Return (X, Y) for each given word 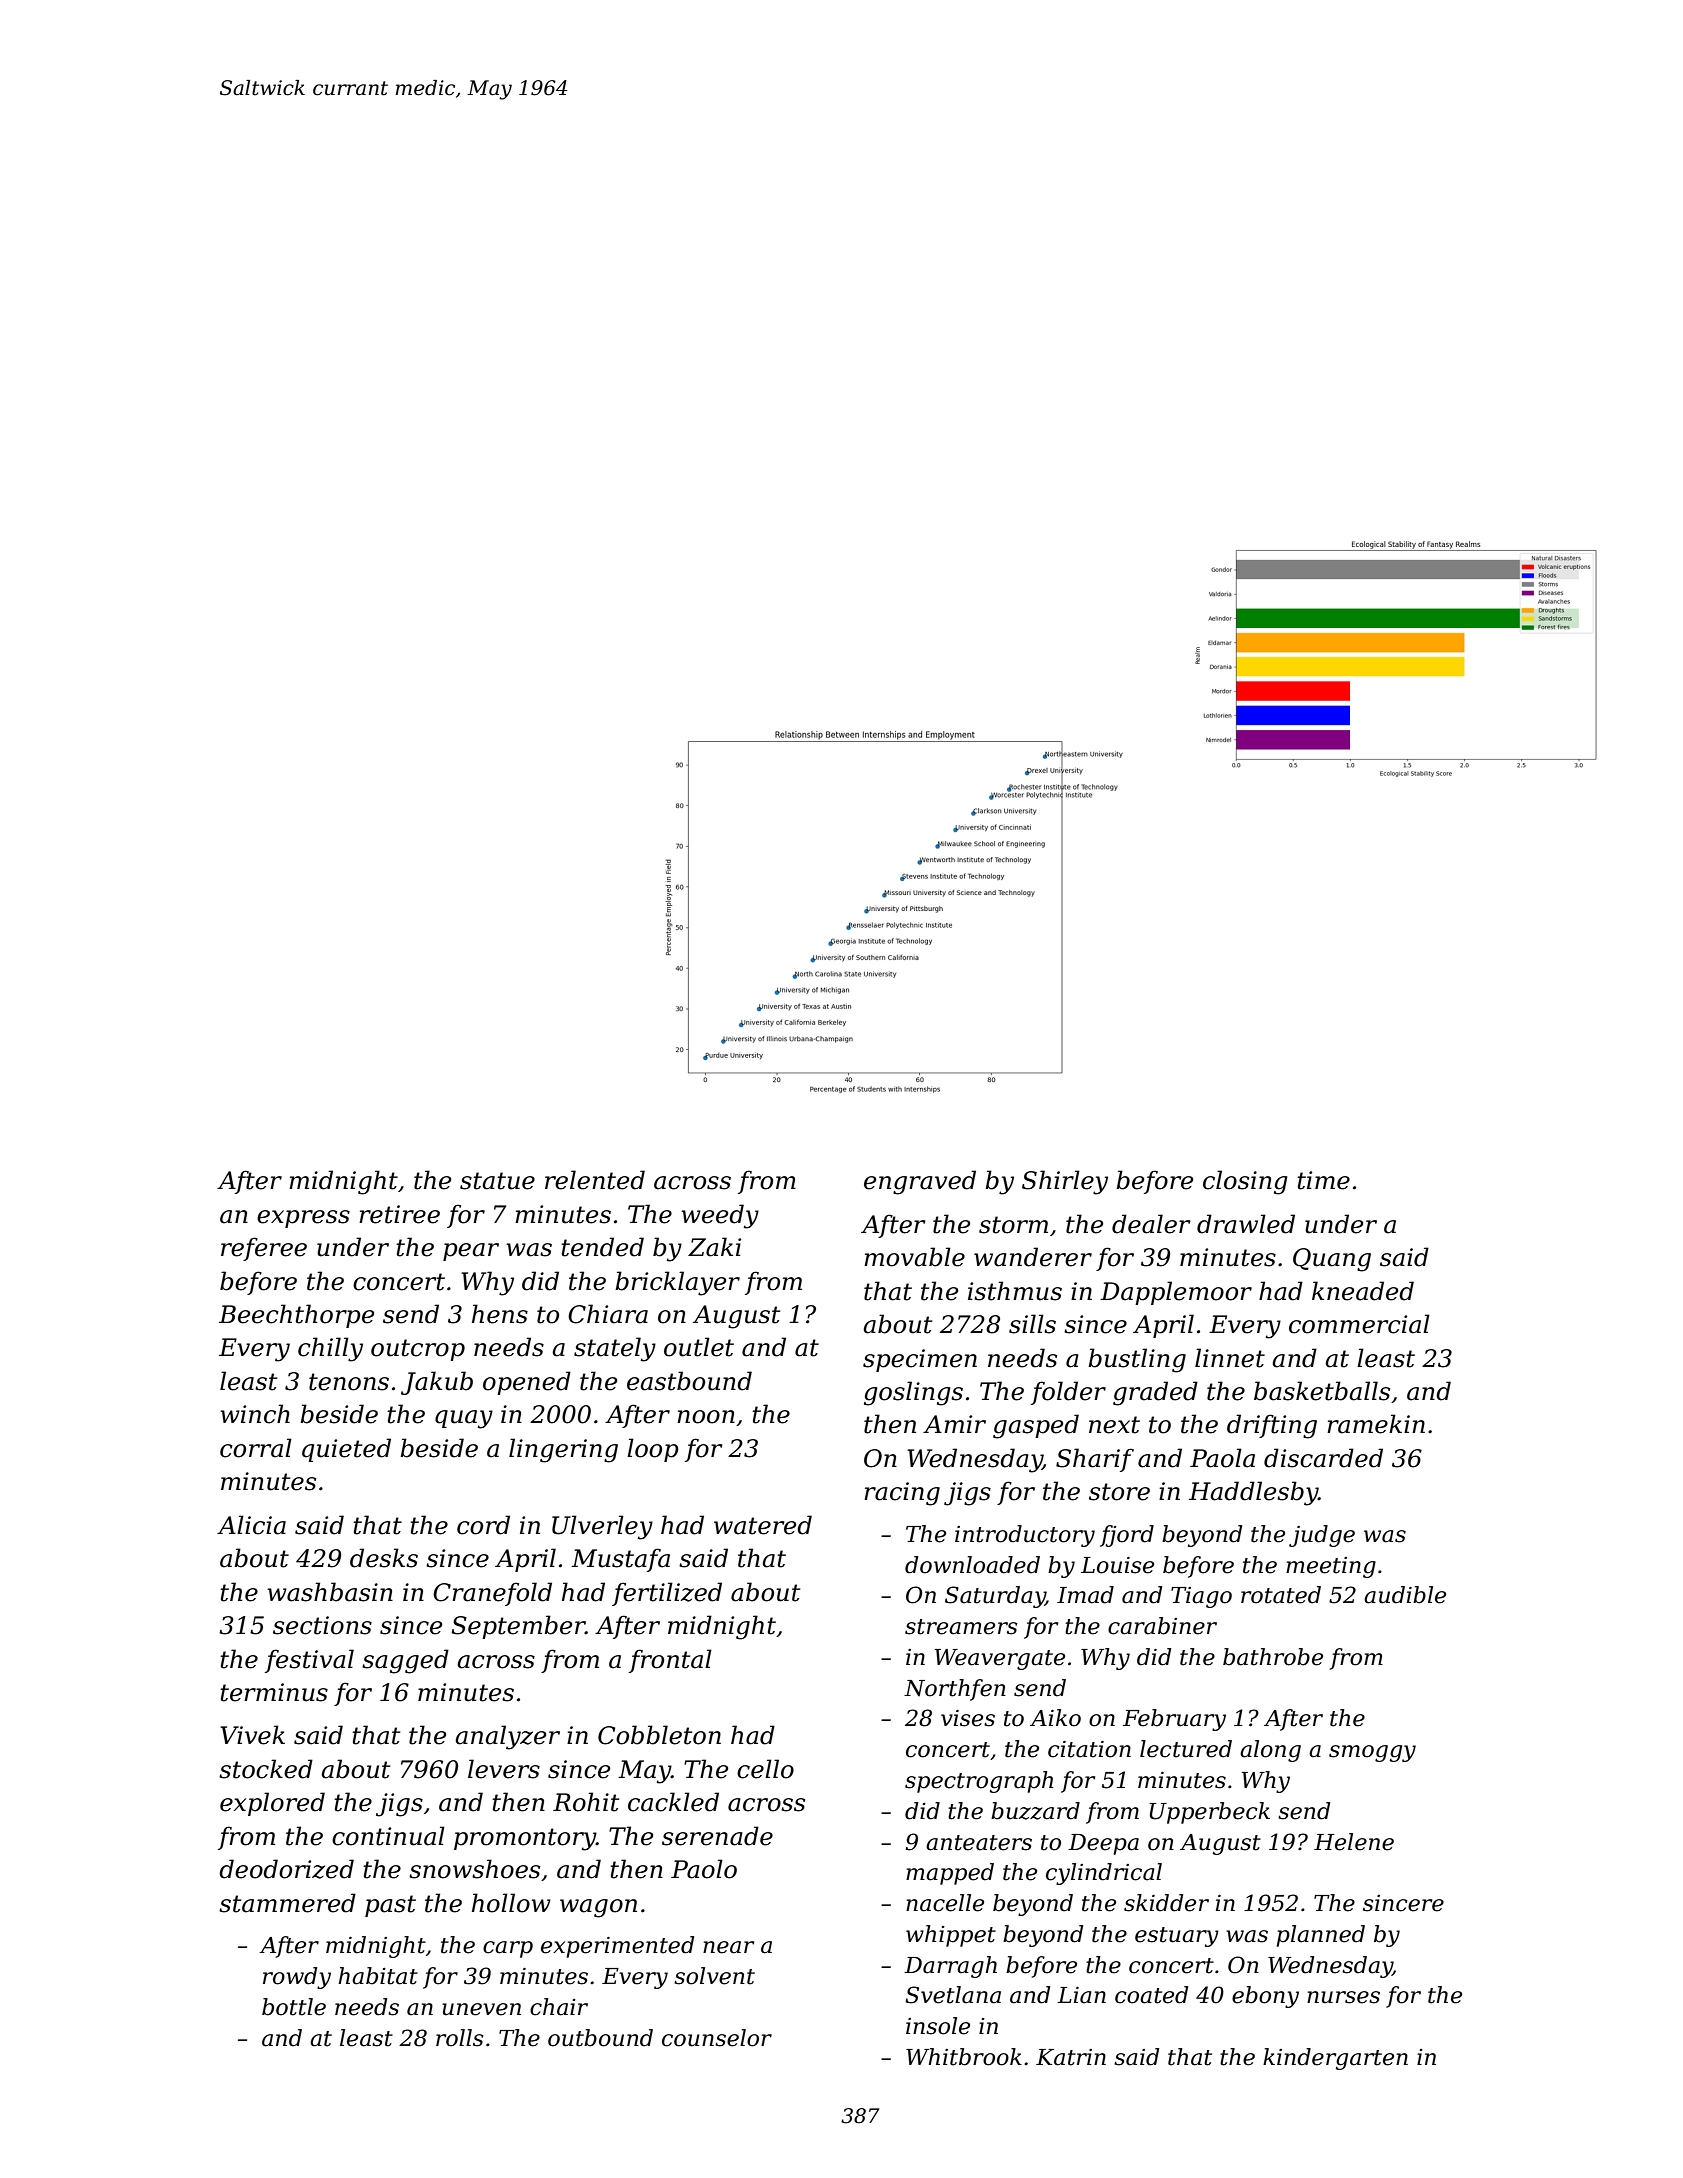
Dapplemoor (1176, 1293)
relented (595, 1180)
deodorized (286, 1869)
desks (384, 1558)
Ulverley (602, 1527)
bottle (294, 2007)
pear (471, 1252)
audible (1405, 1595)
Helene (1354, 1842)
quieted (346, 1450)
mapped (950, 1874)
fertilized (667, 1594)
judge (1322, 1536)
